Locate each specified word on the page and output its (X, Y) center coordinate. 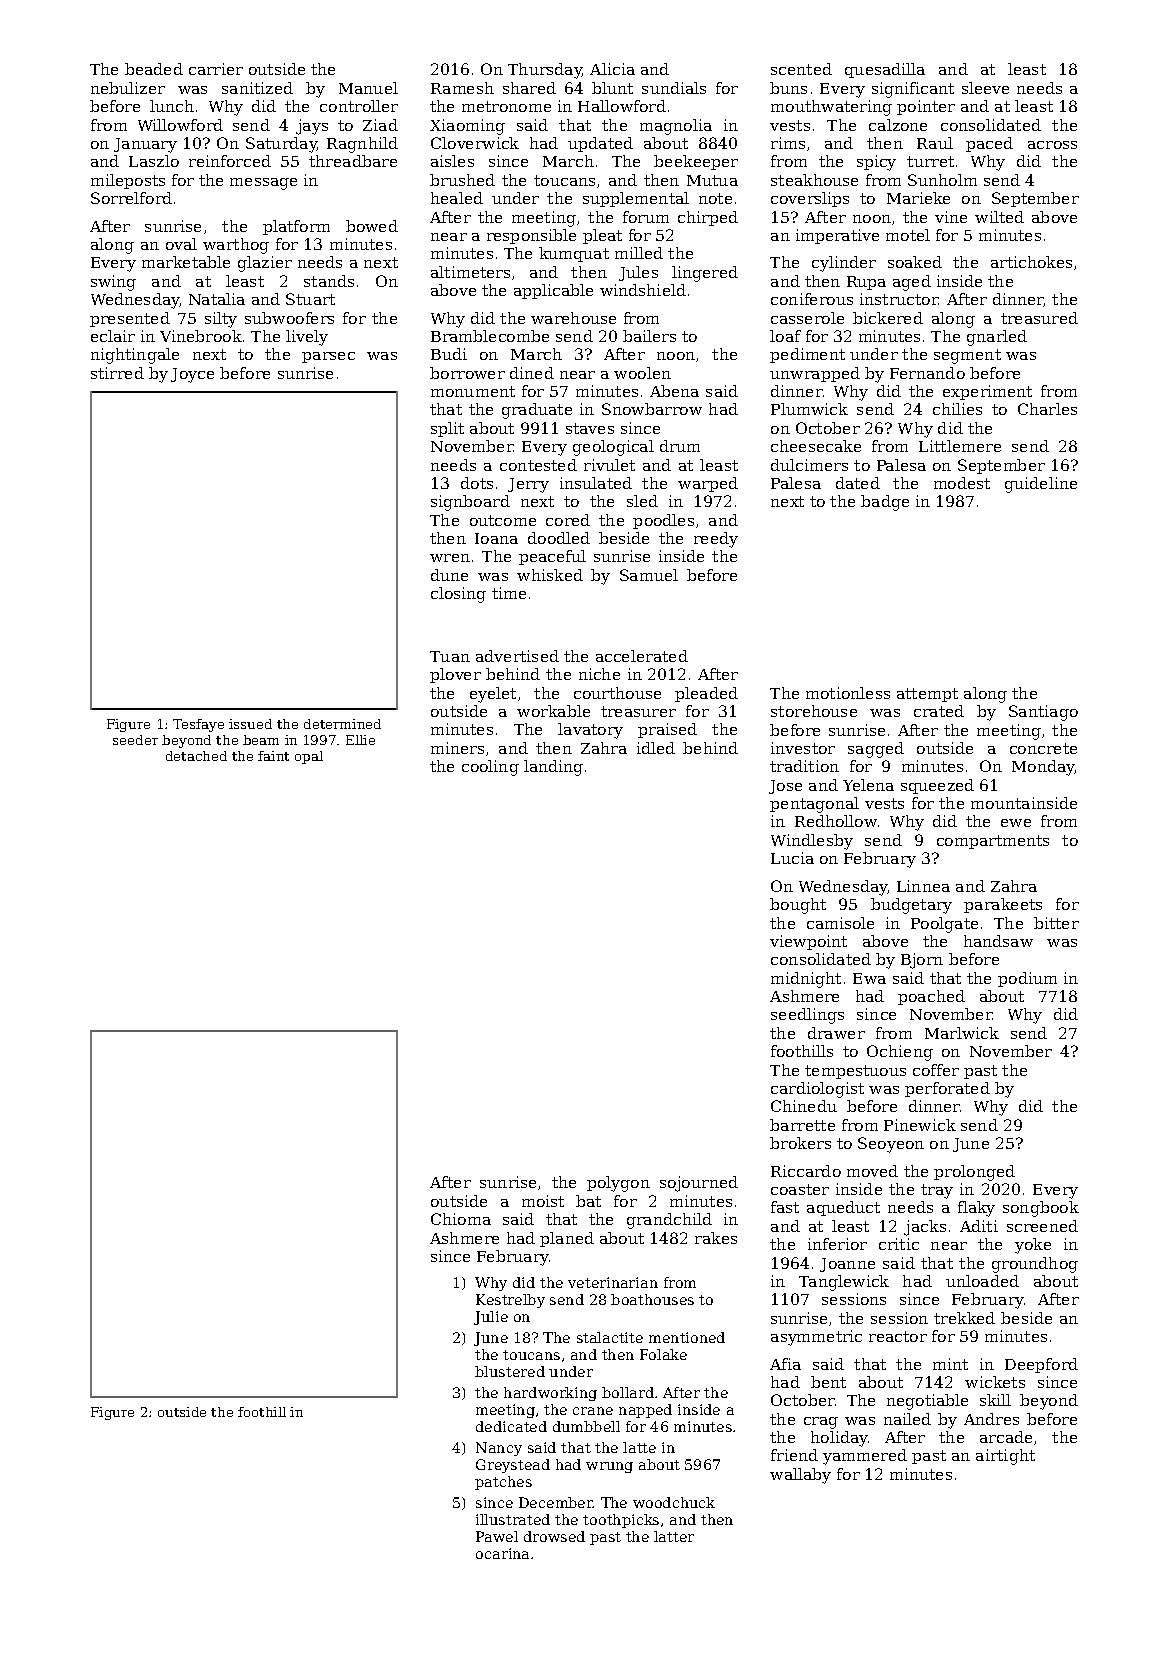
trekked (964, 1318)
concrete (1043, 748)
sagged (876, 750)
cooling (490, 768)
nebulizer (128, 88)
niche (599, 674)
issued (250, 724)
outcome (503, 520)
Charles (1047, 409)
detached (196, 756)
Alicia (612, 69)
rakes (716, 1238)
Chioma (461, 1219)
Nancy (499, 1449)
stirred (117, 373)
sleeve (985, 88)
